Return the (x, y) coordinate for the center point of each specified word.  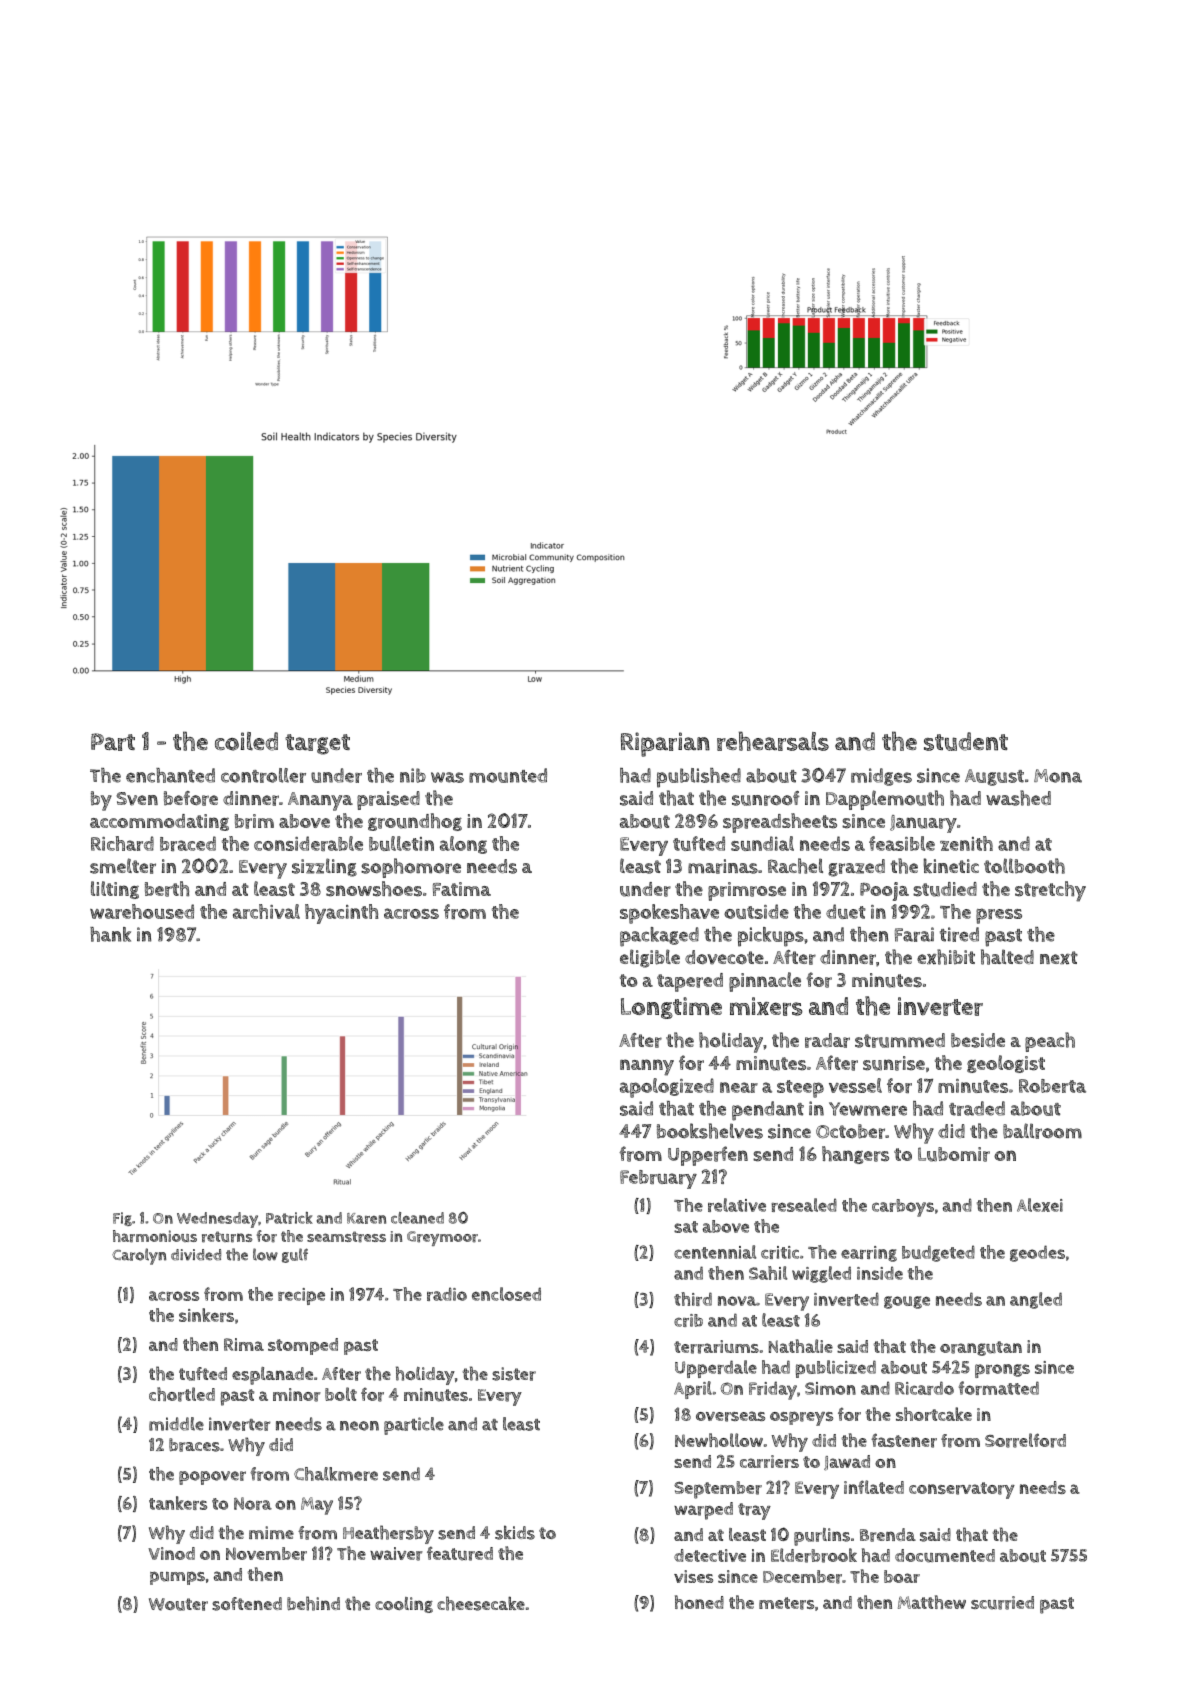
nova (737, 1301)
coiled (246, 741)
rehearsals (773, 741)
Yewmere (868, 1109)
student (966, 741)
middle (176, 1424)
